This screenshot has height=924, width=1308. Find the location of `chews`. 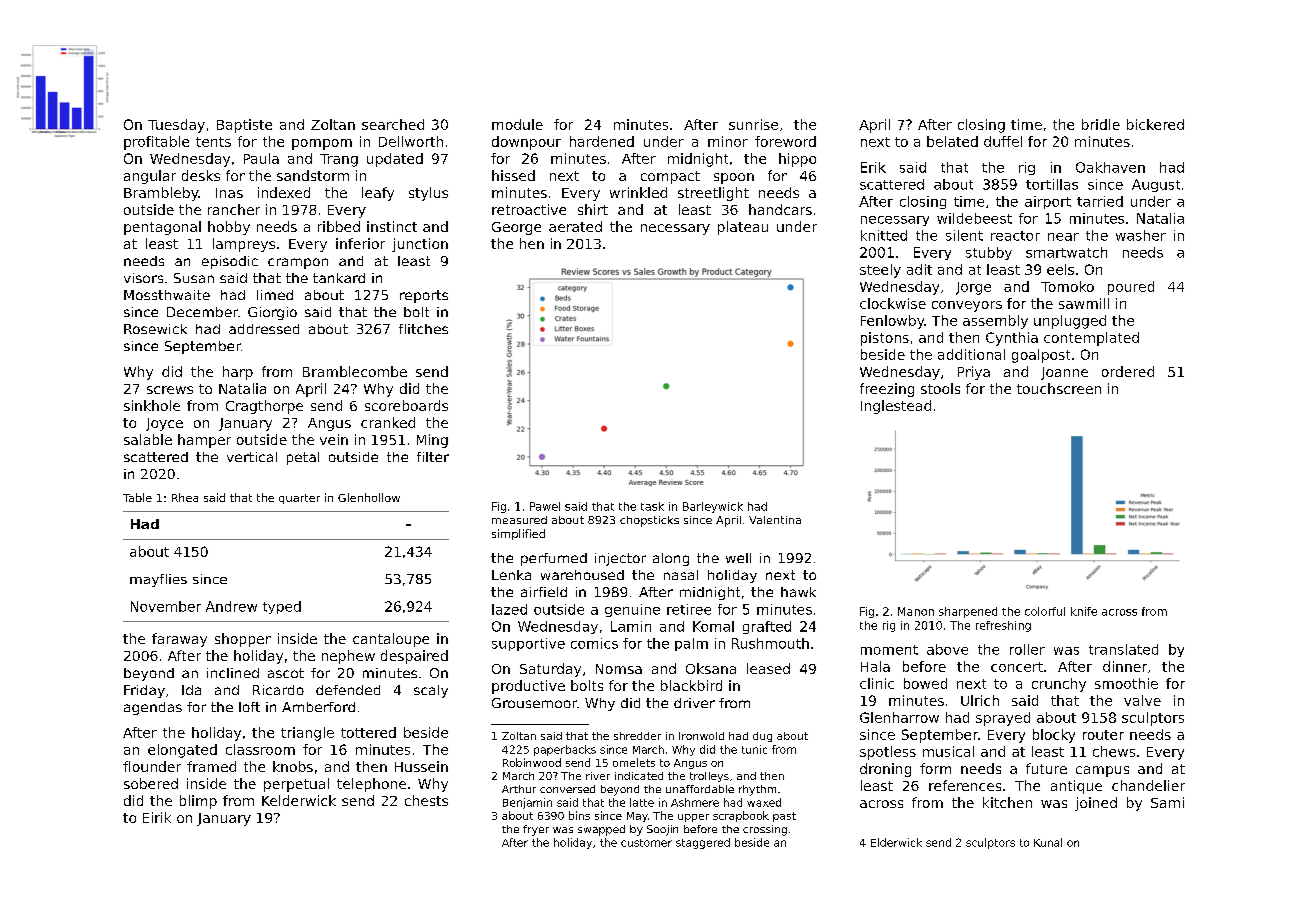

chews is located at coordinates (1114, 751).
